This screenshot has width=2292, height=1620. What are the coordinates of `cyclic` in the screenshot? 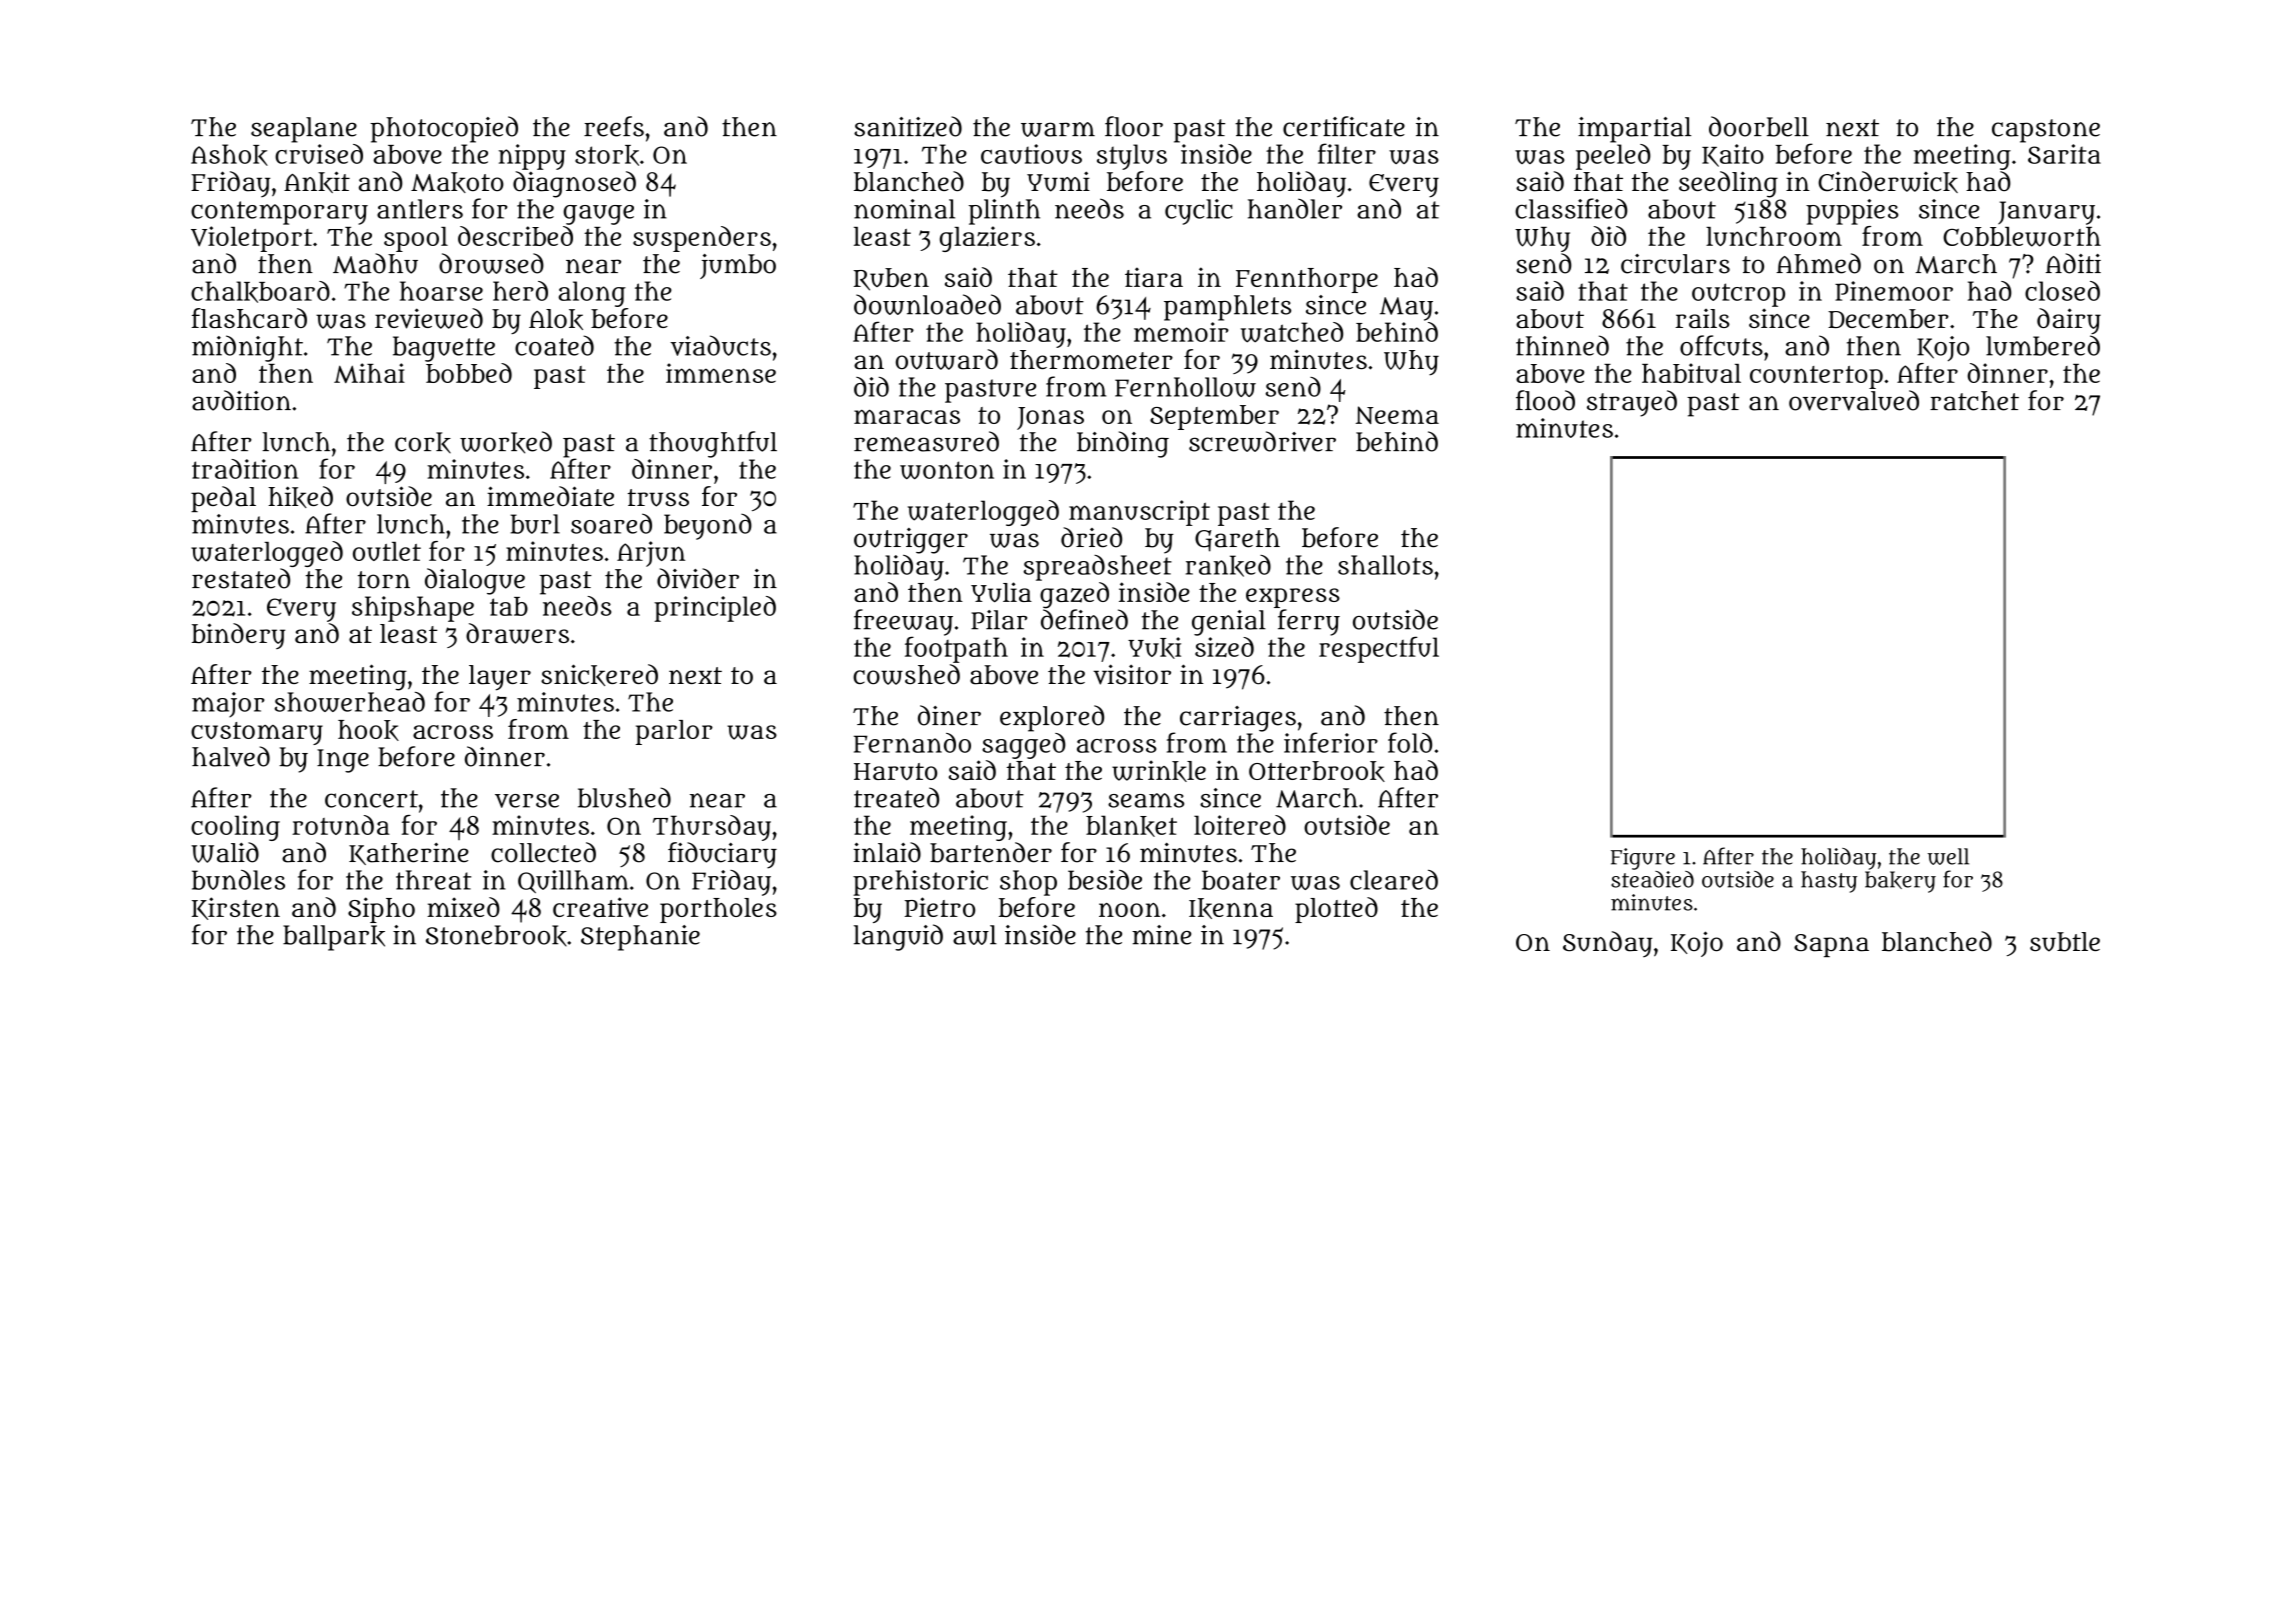 It's located at (1199, 212).
